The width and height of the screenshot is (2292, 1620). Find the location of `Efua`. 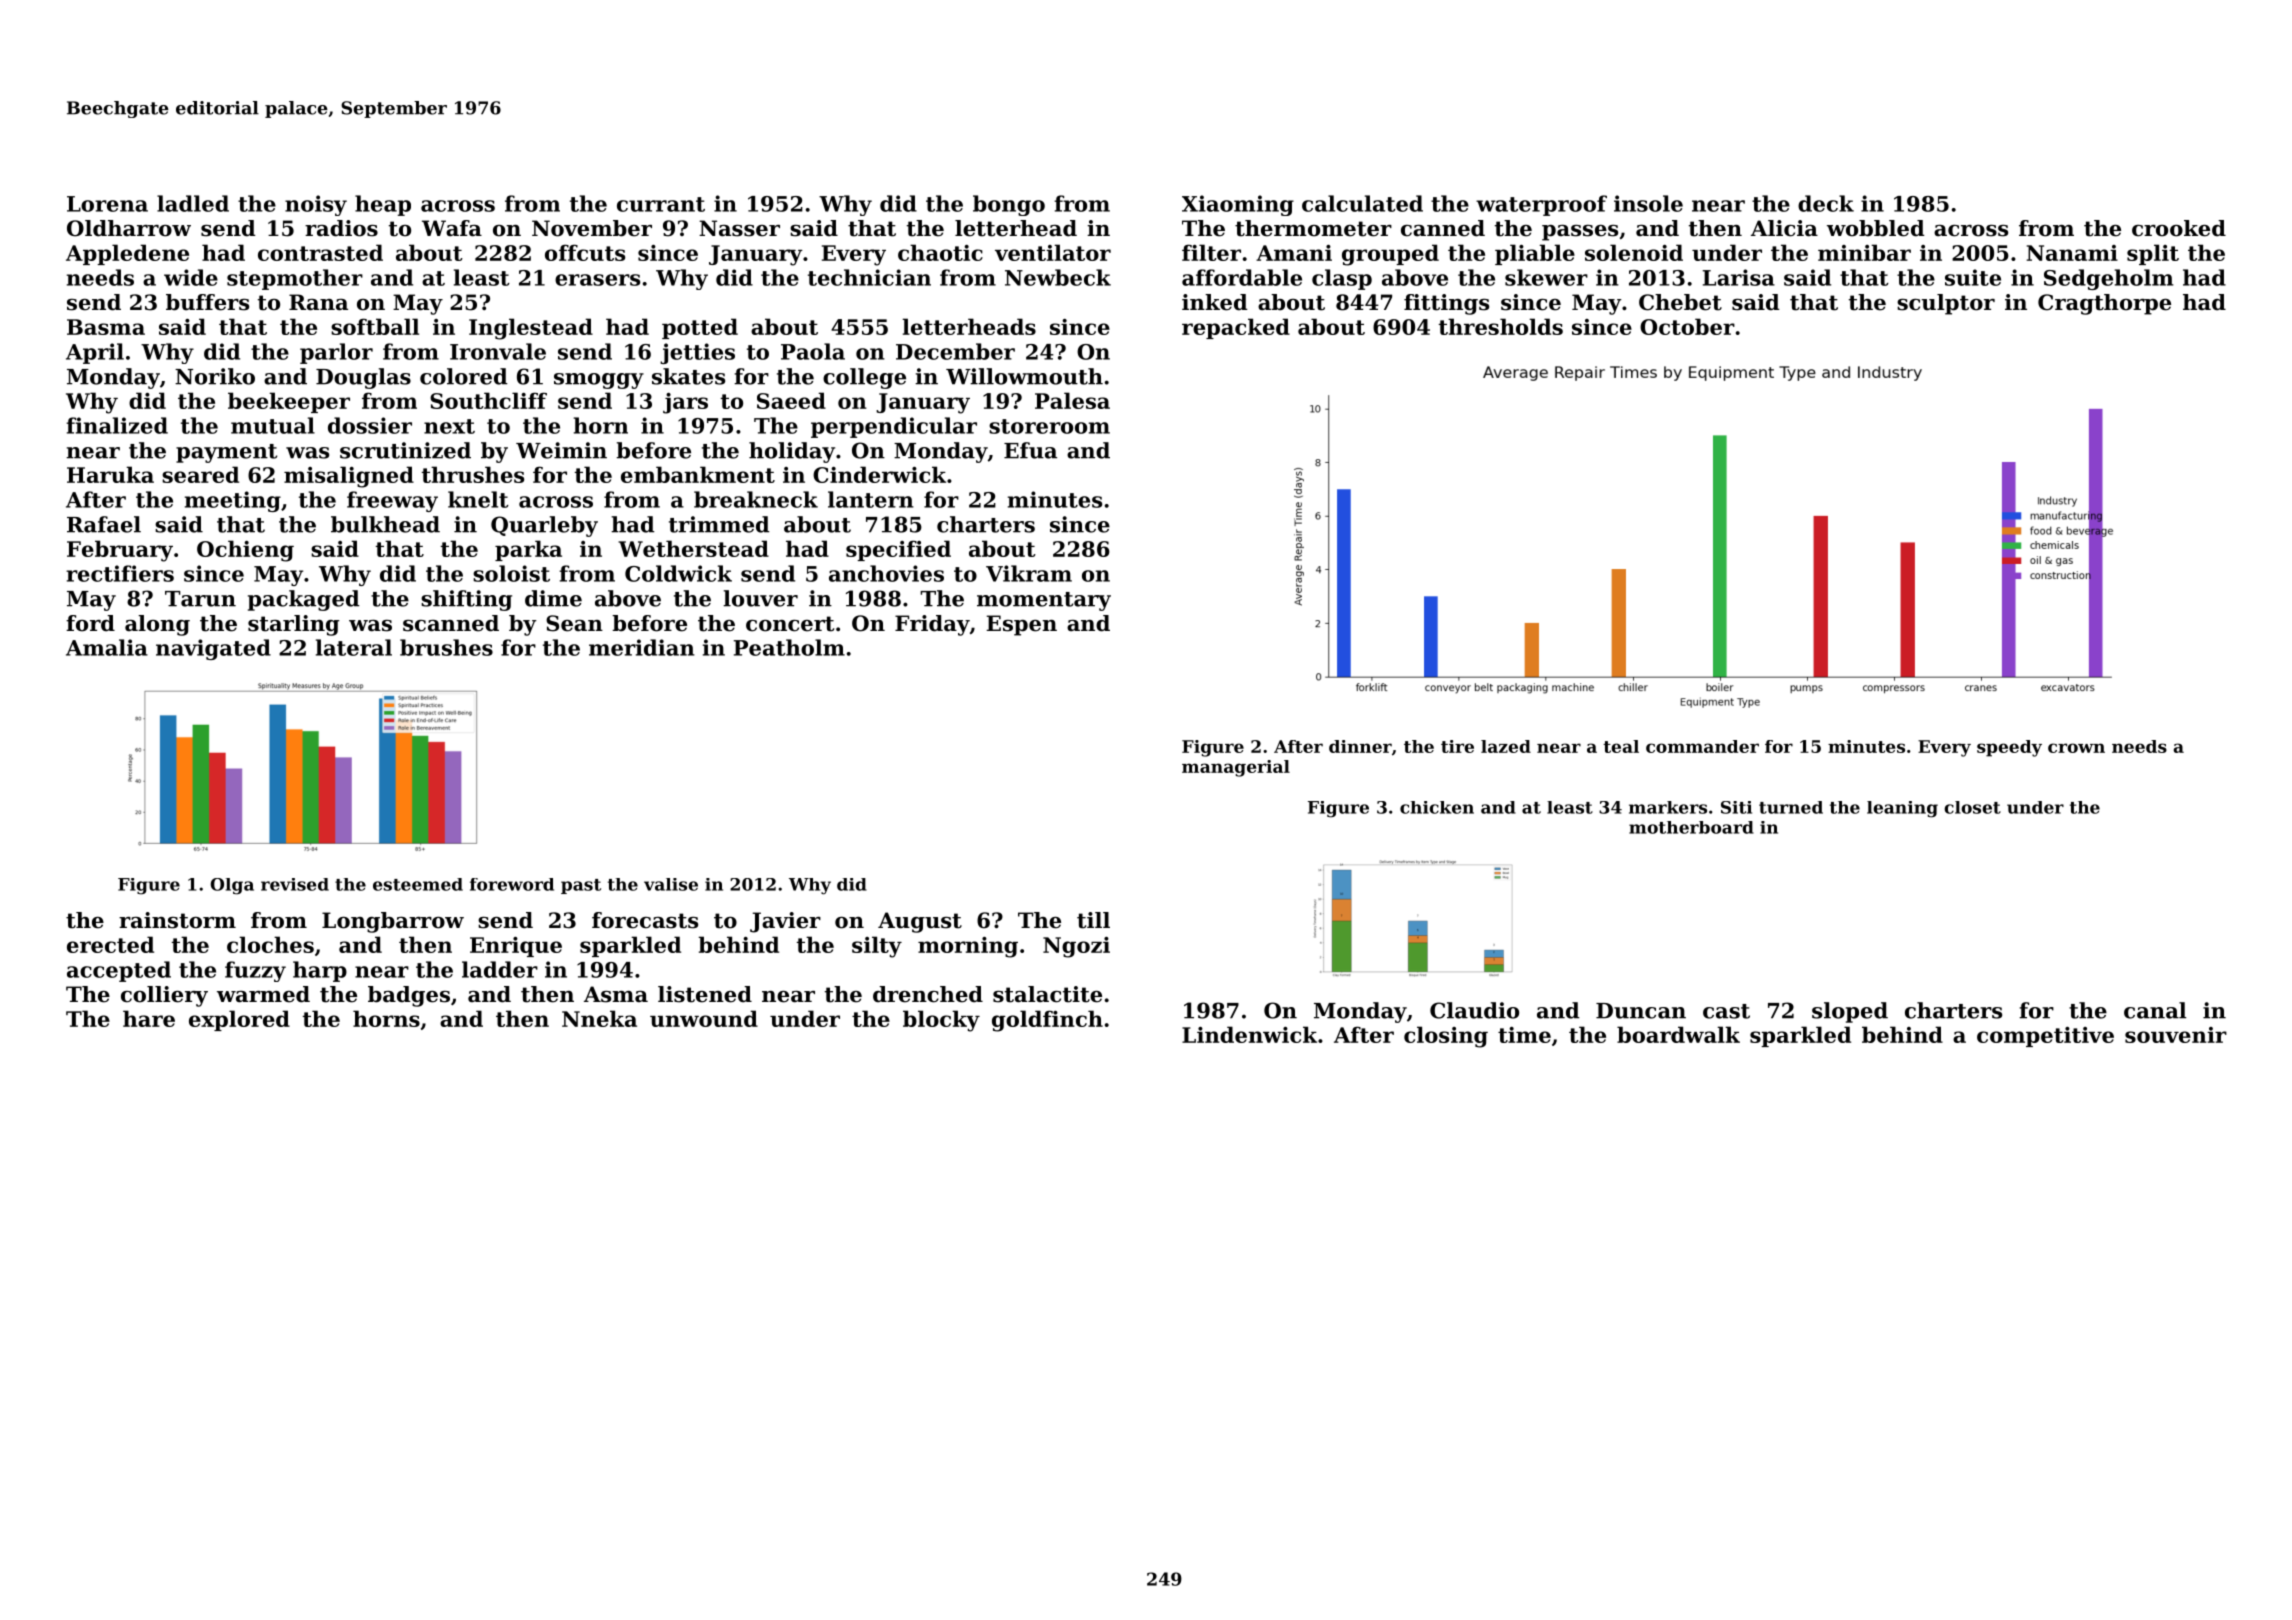

Efua is located at coordinates (1030, 450).
